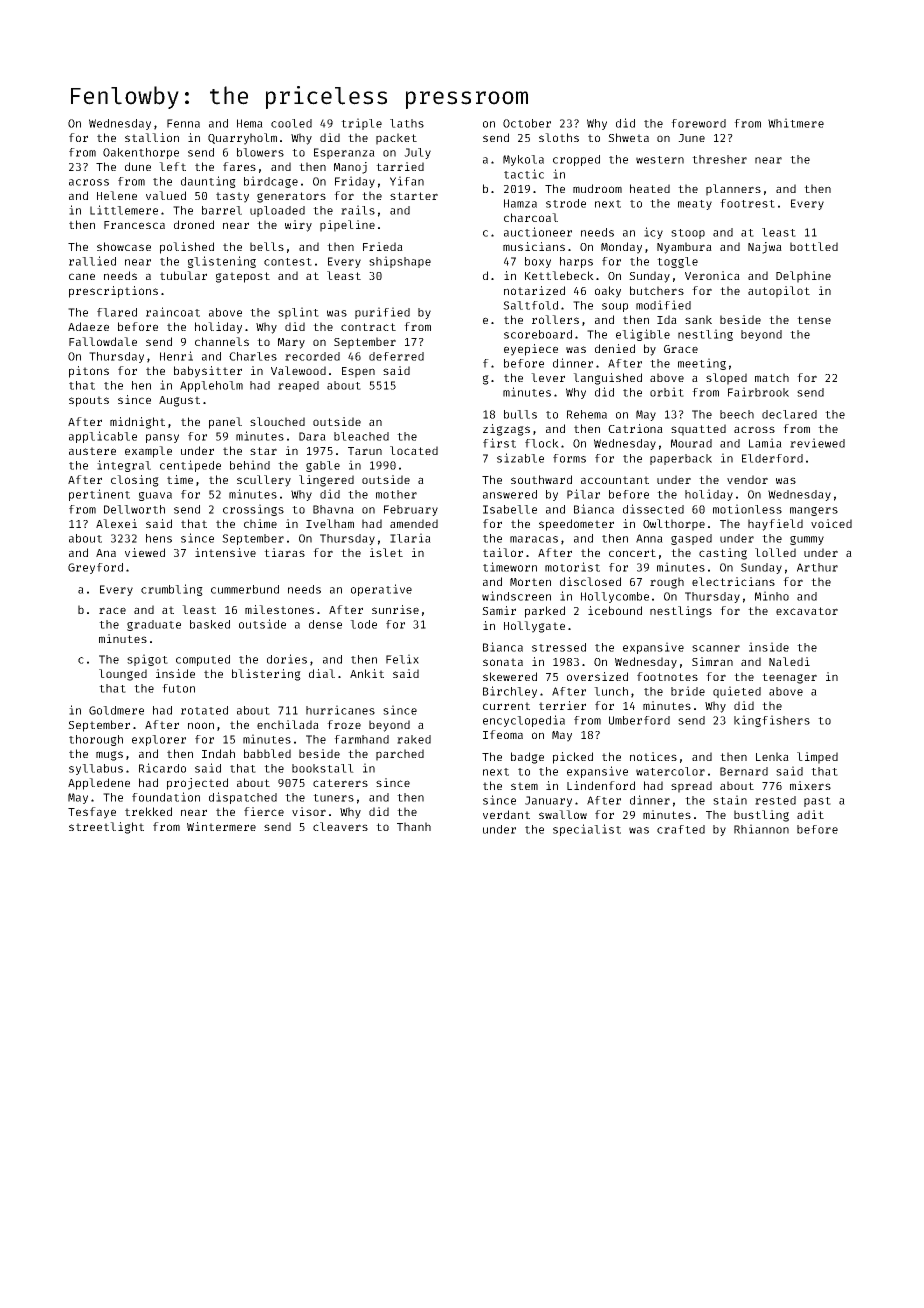 This image has height=1308, width=924. What do you see at coordinates (208, 372) in the image?
I see `babysitter` at bounding box center [208, 372].
